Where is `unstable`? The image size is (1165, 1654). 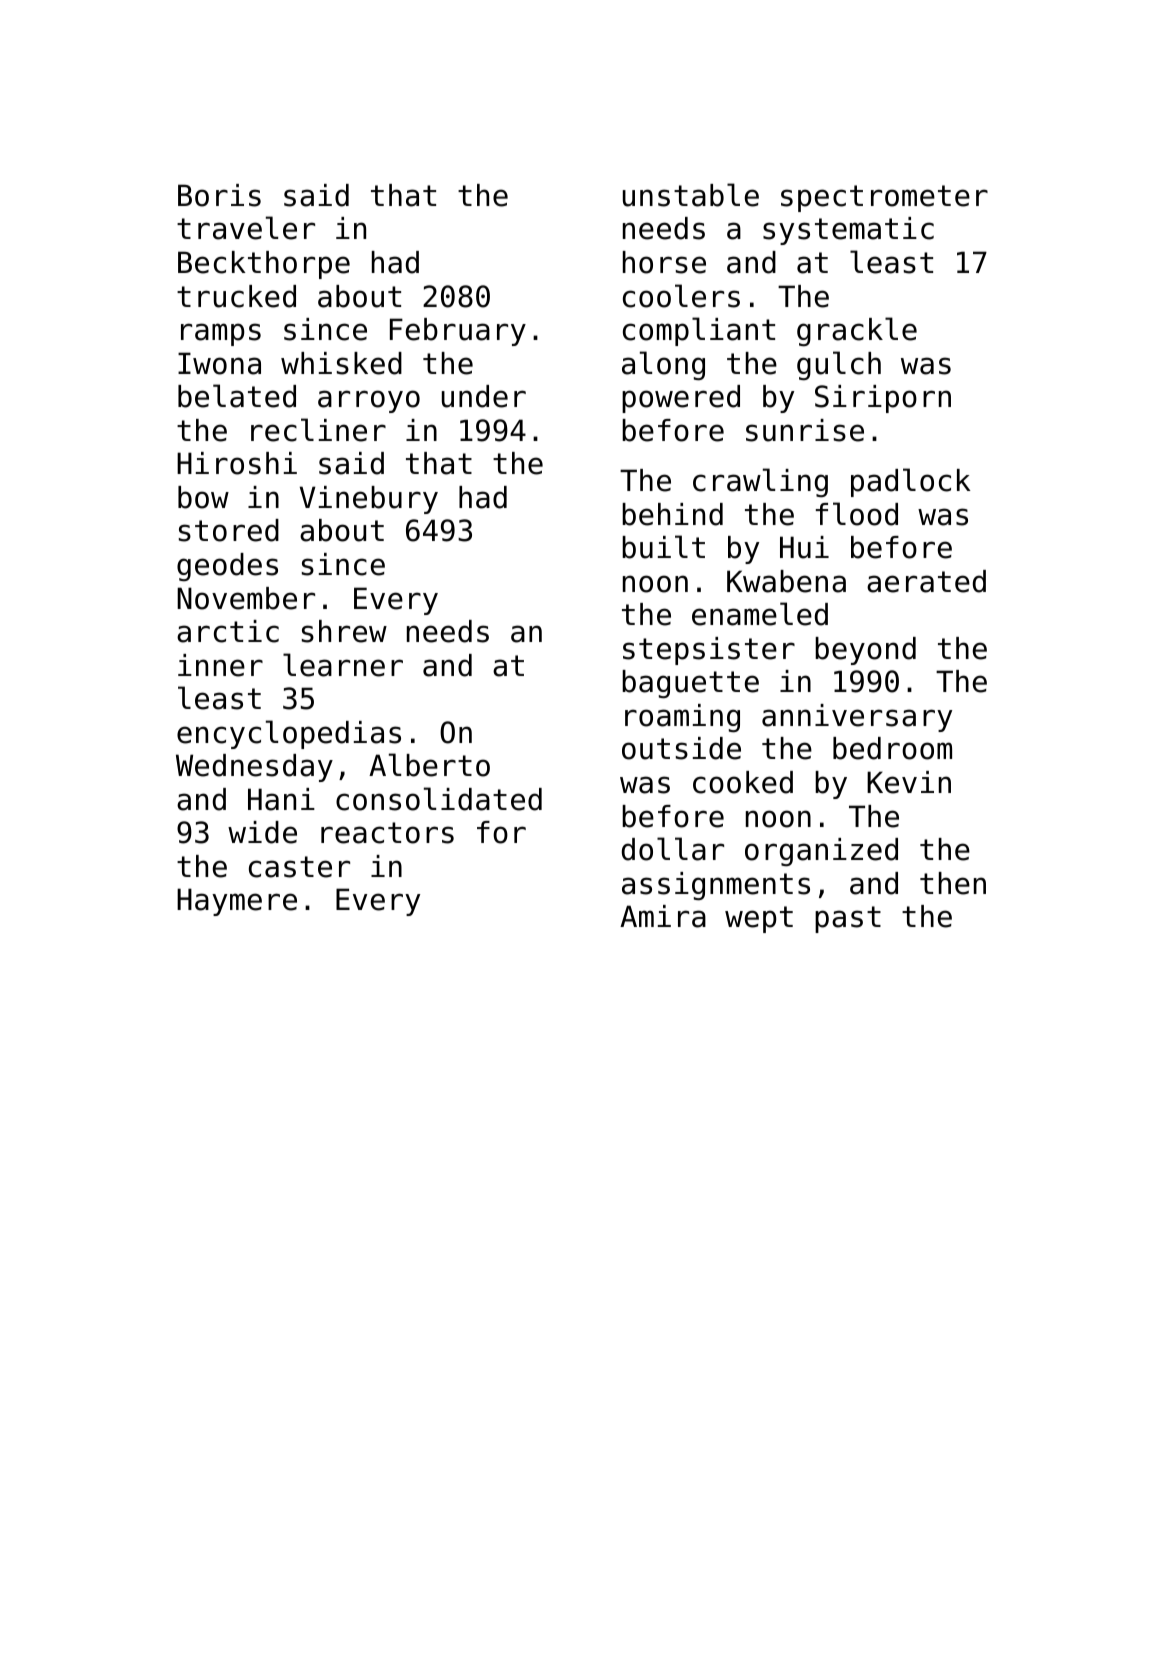 unstable is located at coordinates (691, 195).
